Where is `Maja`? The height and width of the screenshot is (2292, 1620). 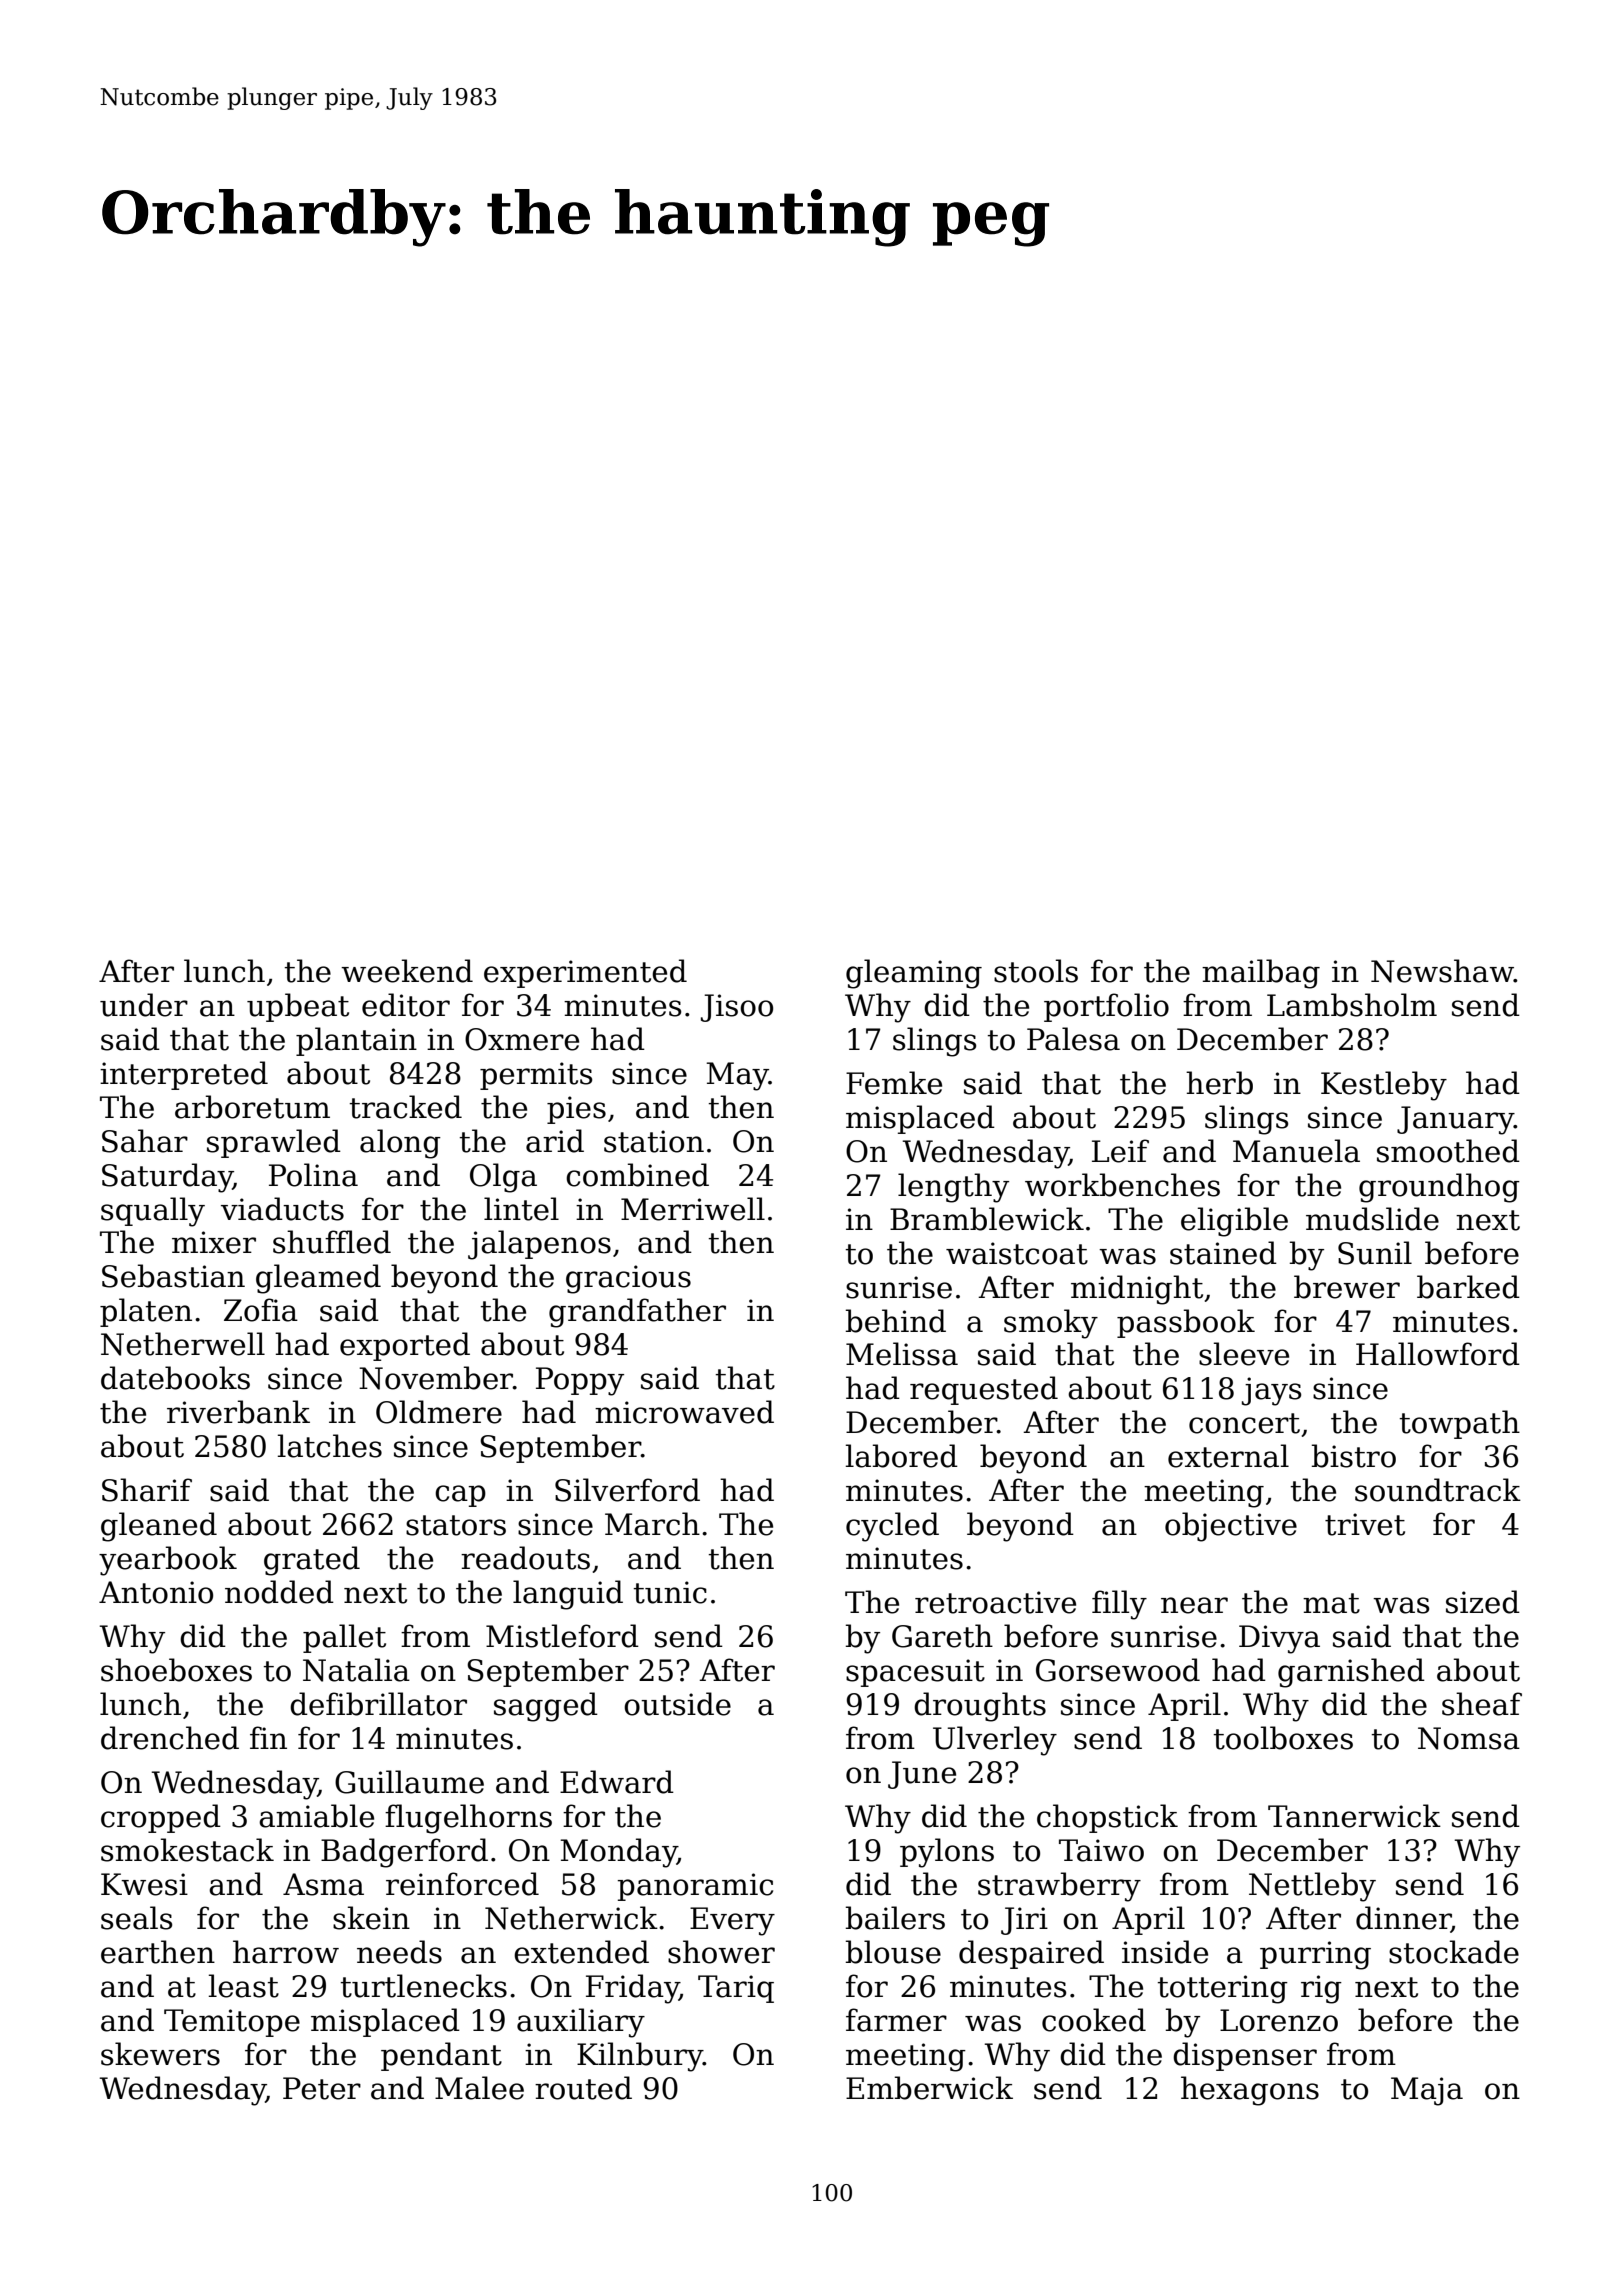 Maja is located at coordinates (1427, 2091).
